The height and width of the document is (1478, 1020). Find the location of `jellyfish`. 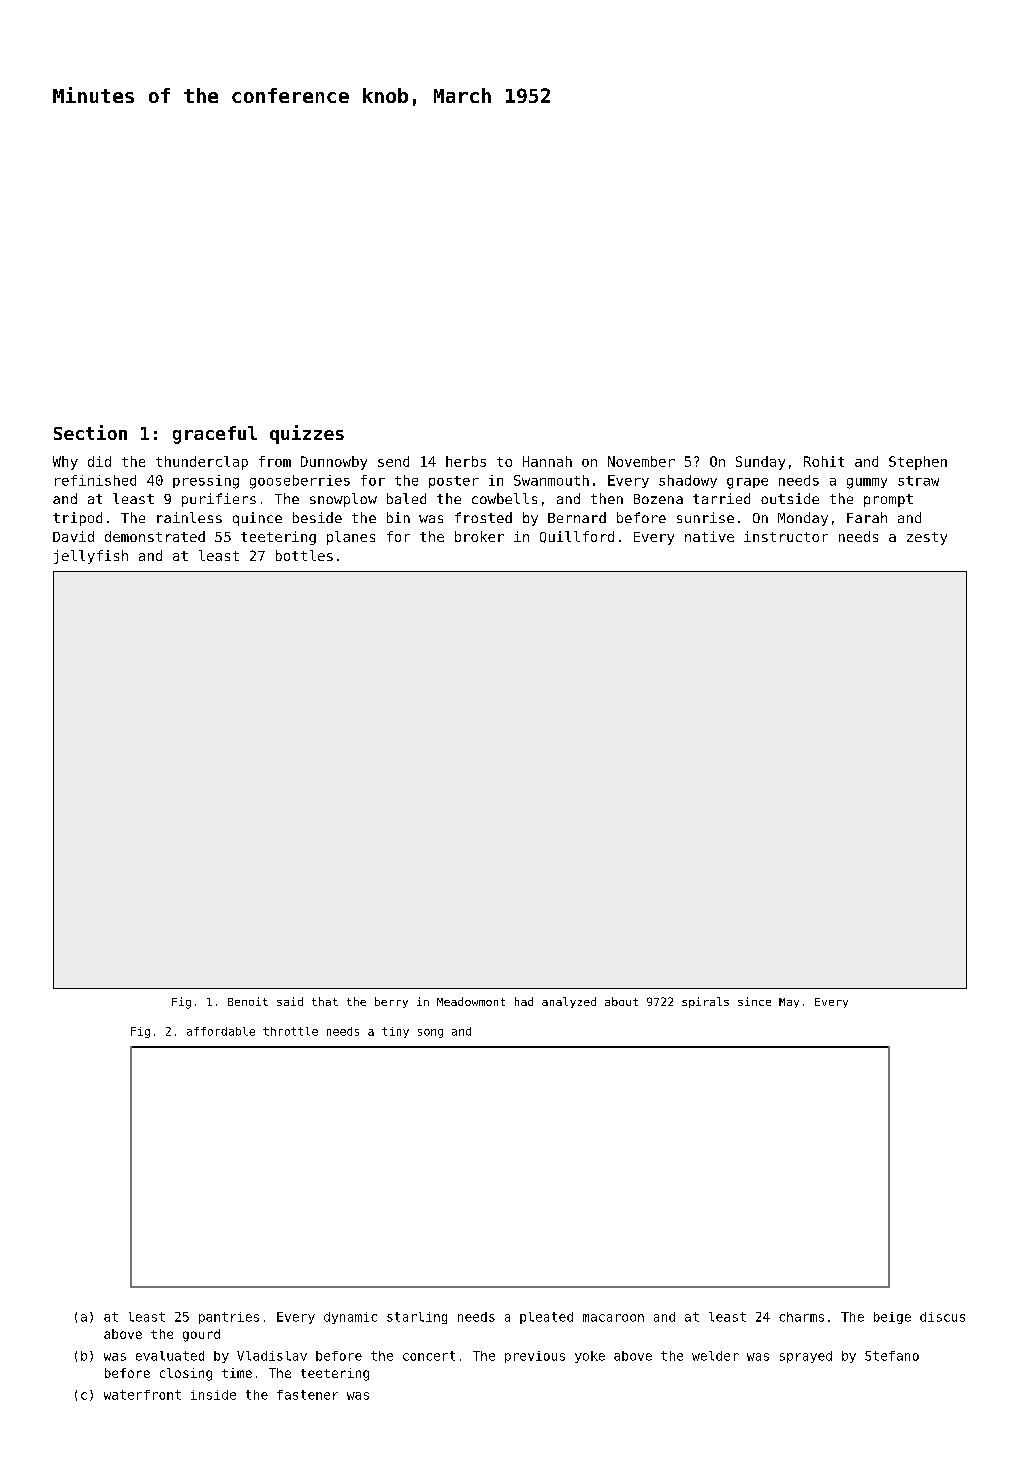

jellyfish is located at coordinates (91, 557).
